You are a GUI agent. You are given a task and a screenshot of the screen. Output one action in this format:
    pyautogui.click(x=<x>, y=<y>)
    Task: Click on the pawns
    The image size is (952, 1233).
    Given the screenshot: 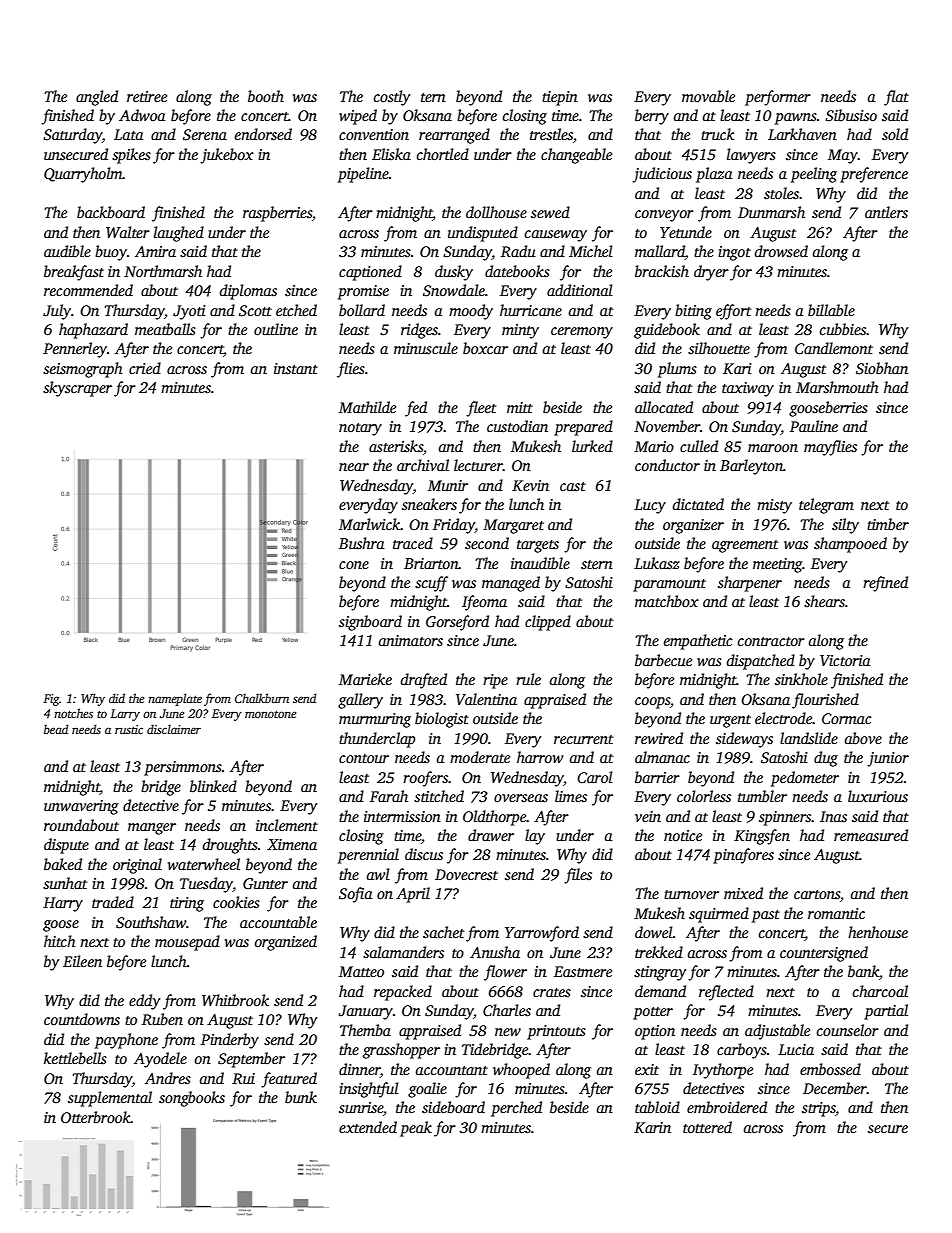 What is the action you would take?
    pyautogui.click(x=796, y=119)
